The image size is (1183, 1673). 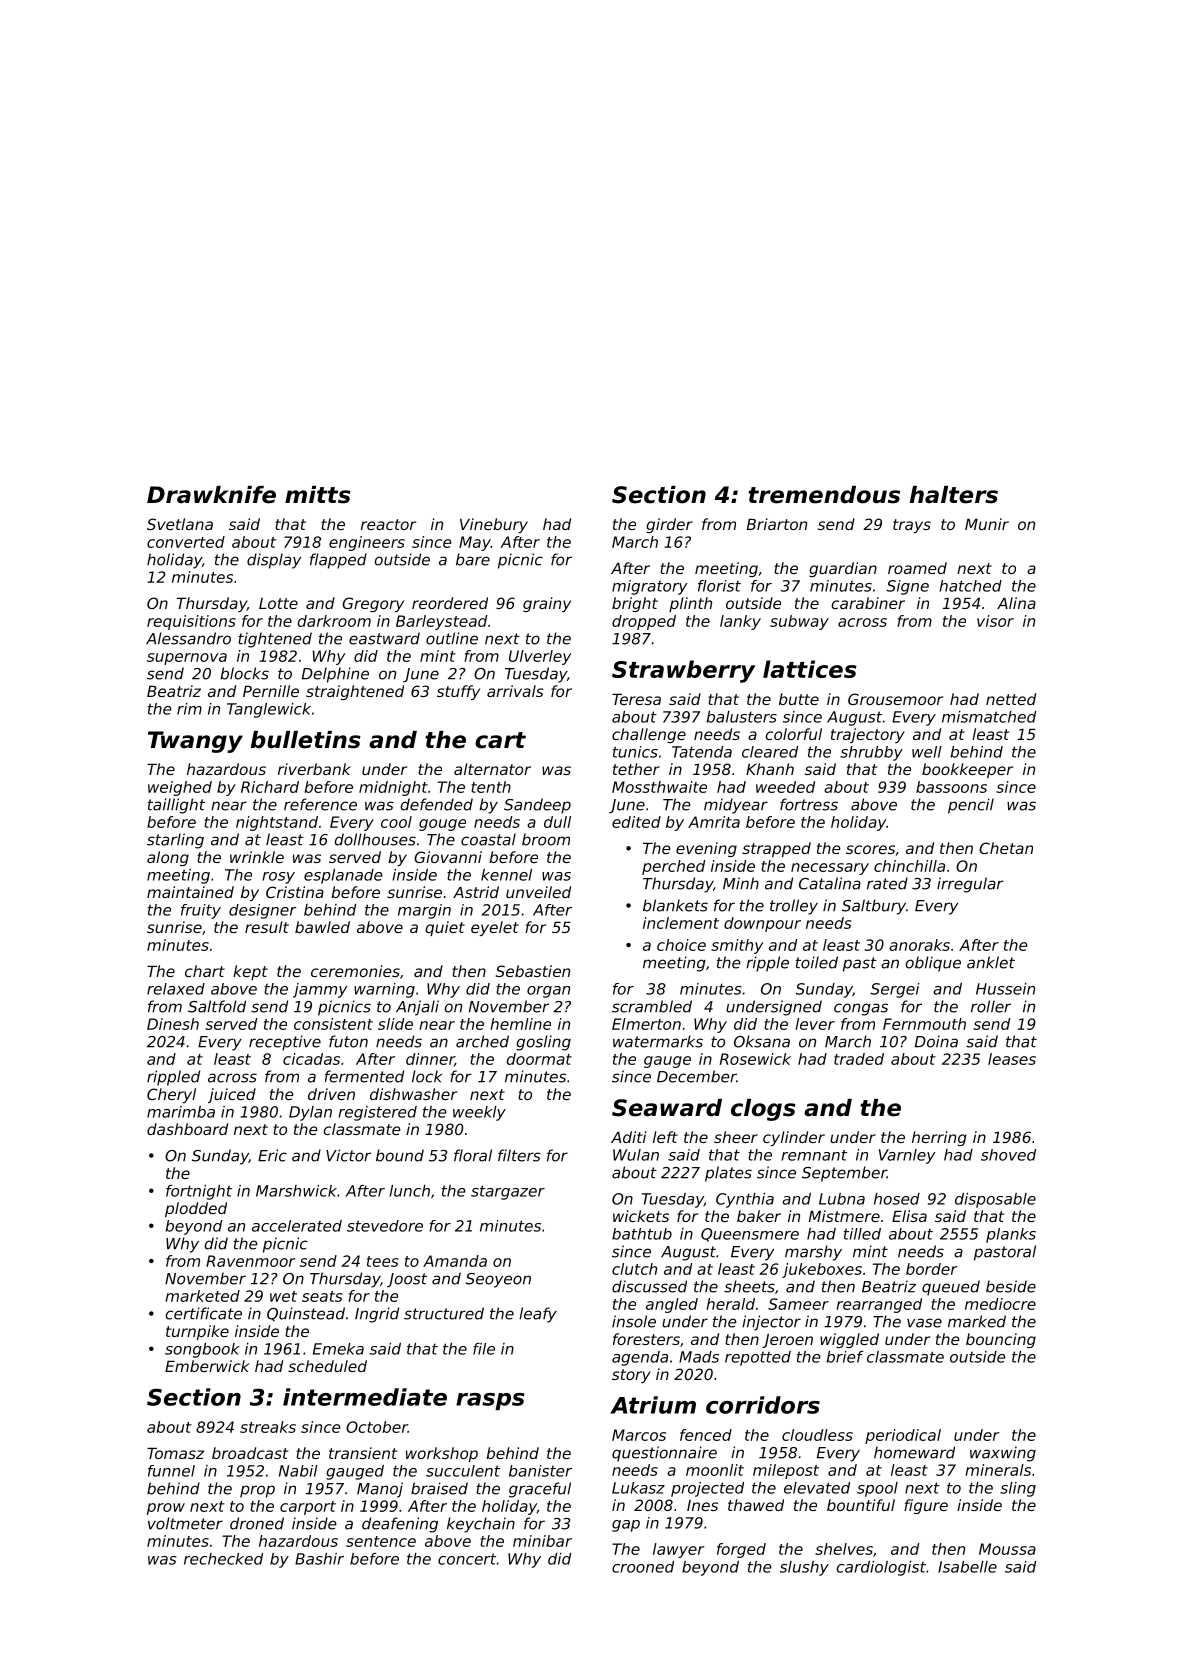 I want to click on halters, so click(x=954, y=495).
